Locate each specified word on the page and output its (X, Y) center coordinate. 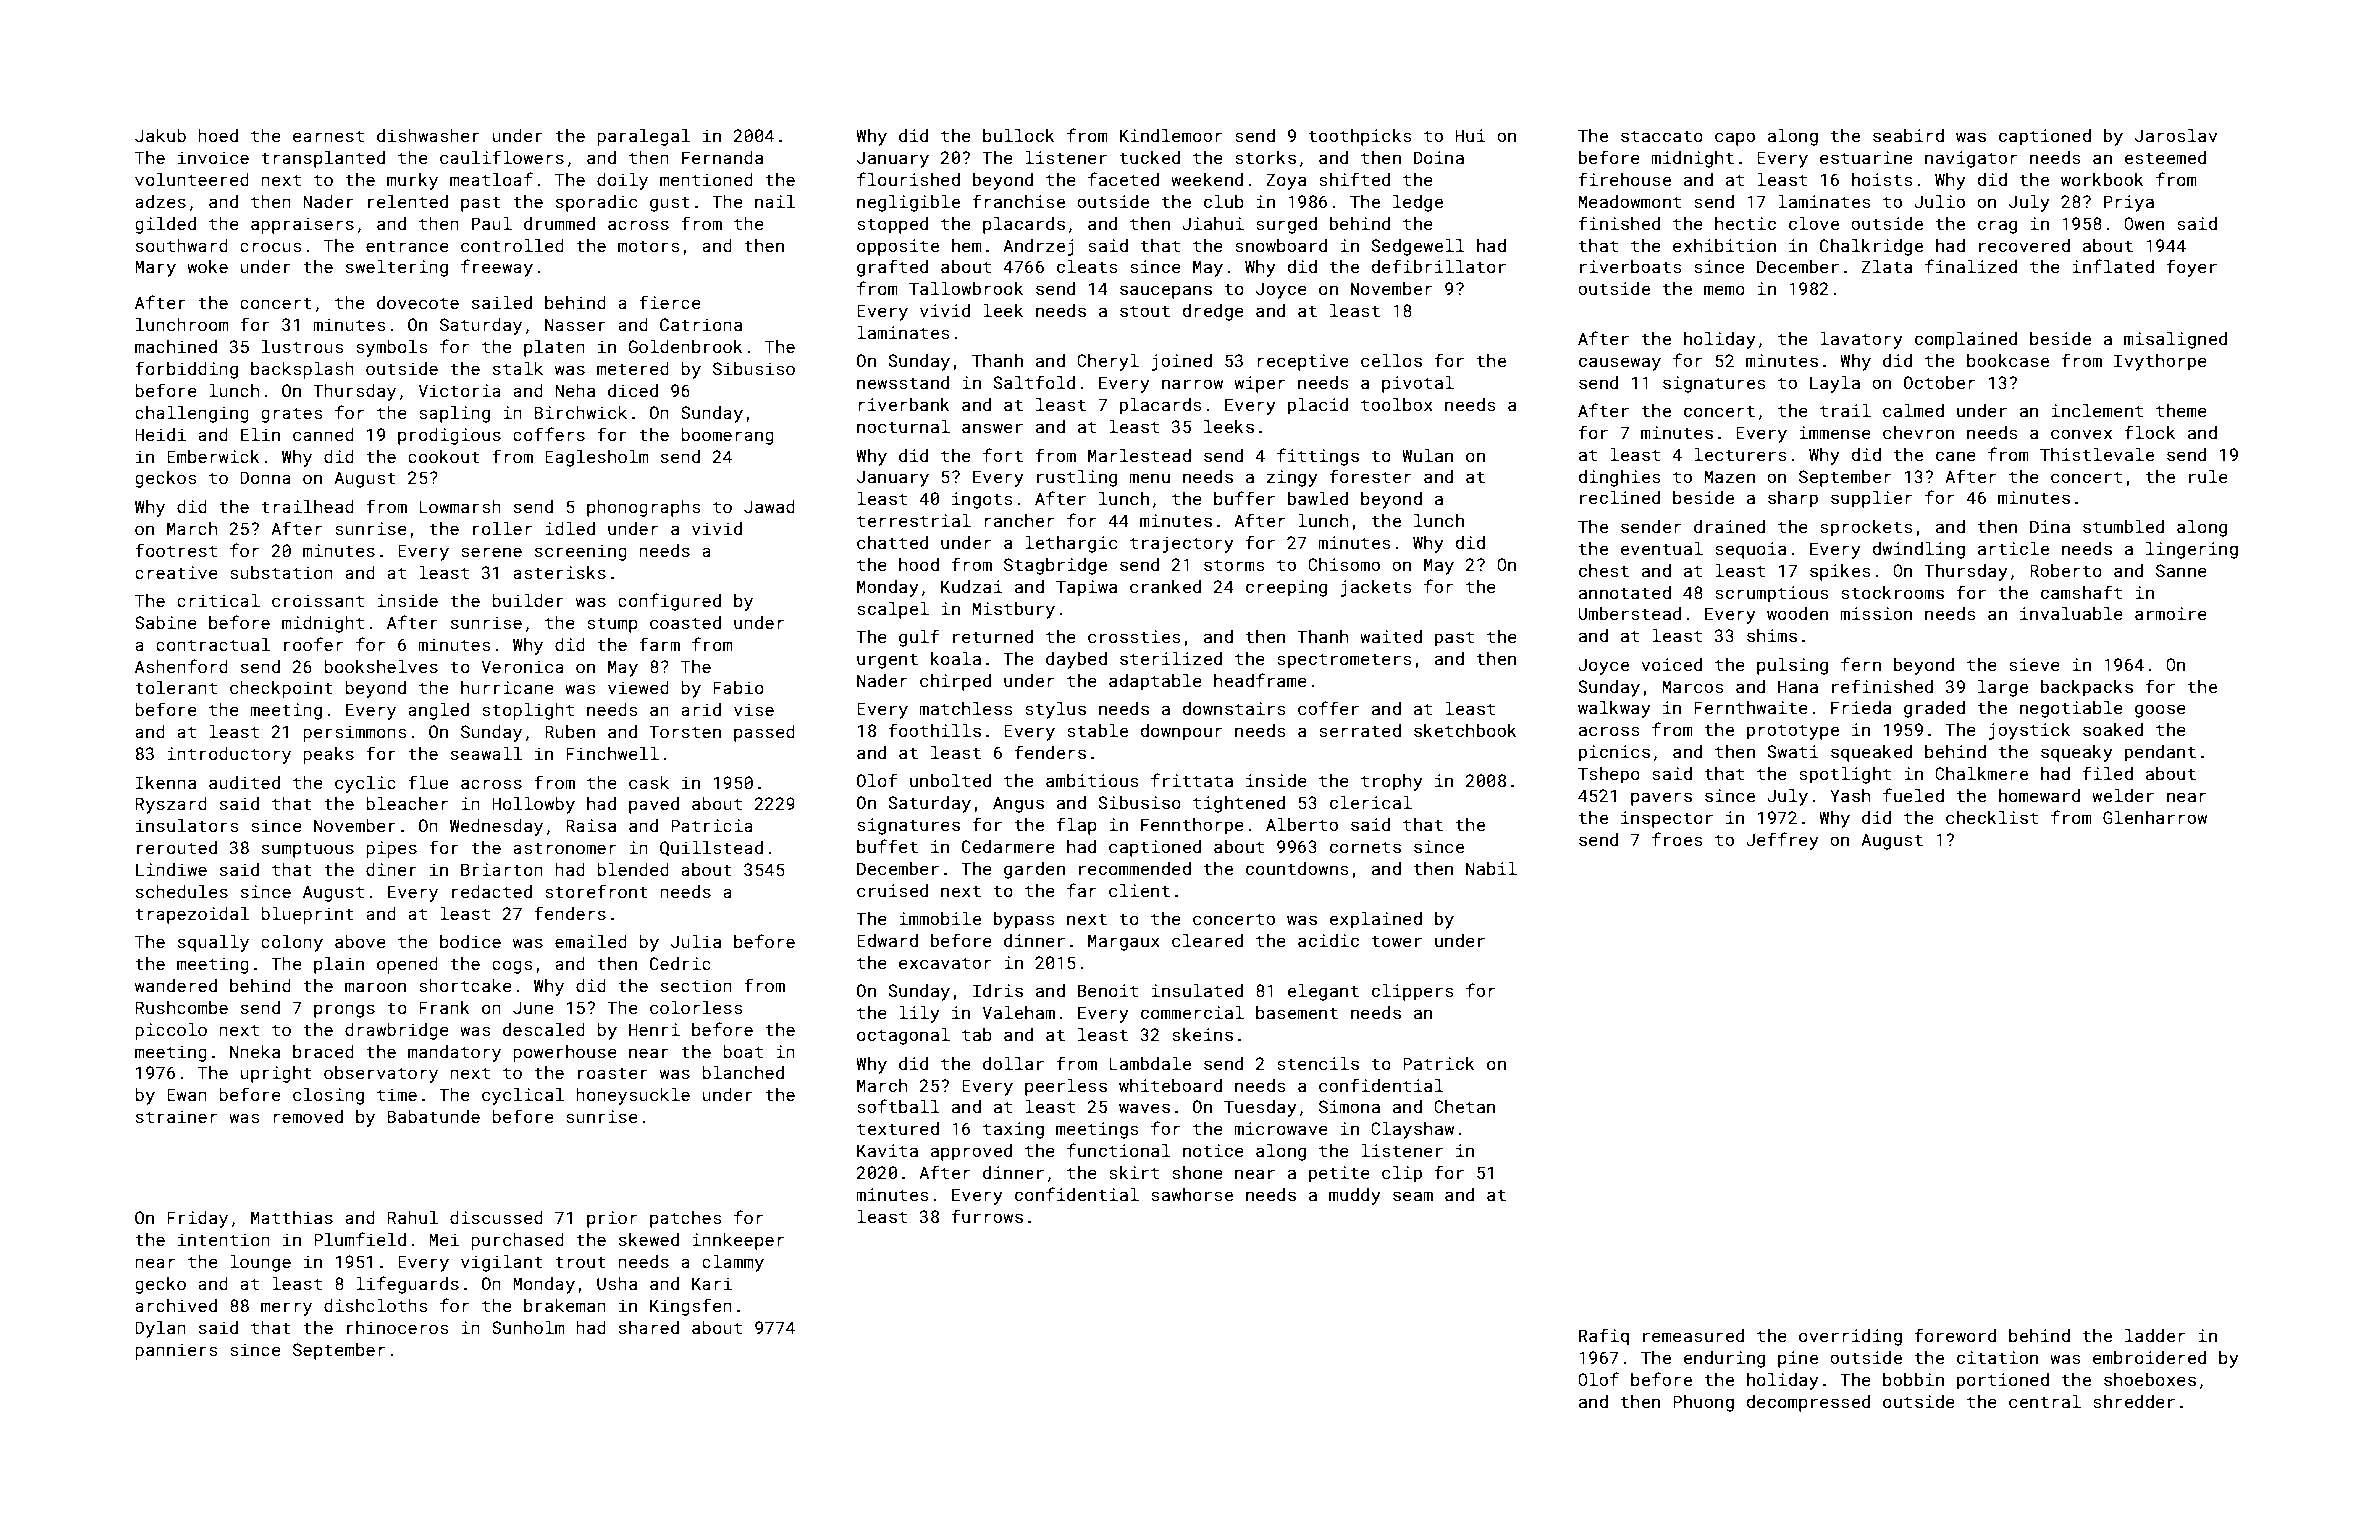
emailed (591, 941)
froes (1677, 839)
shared (649, 1327)
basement (1297, 1012)
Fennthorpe (1192, 826)
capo (1735, 139)
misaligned (2175, 340)
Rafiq (1604, 1337)
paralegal (643, 137)
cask (649, 782)
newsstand (903, 382)
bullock (1019, 135)
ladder (2155, 1335)
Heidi (160, 434)
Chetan (1464, 1106)
